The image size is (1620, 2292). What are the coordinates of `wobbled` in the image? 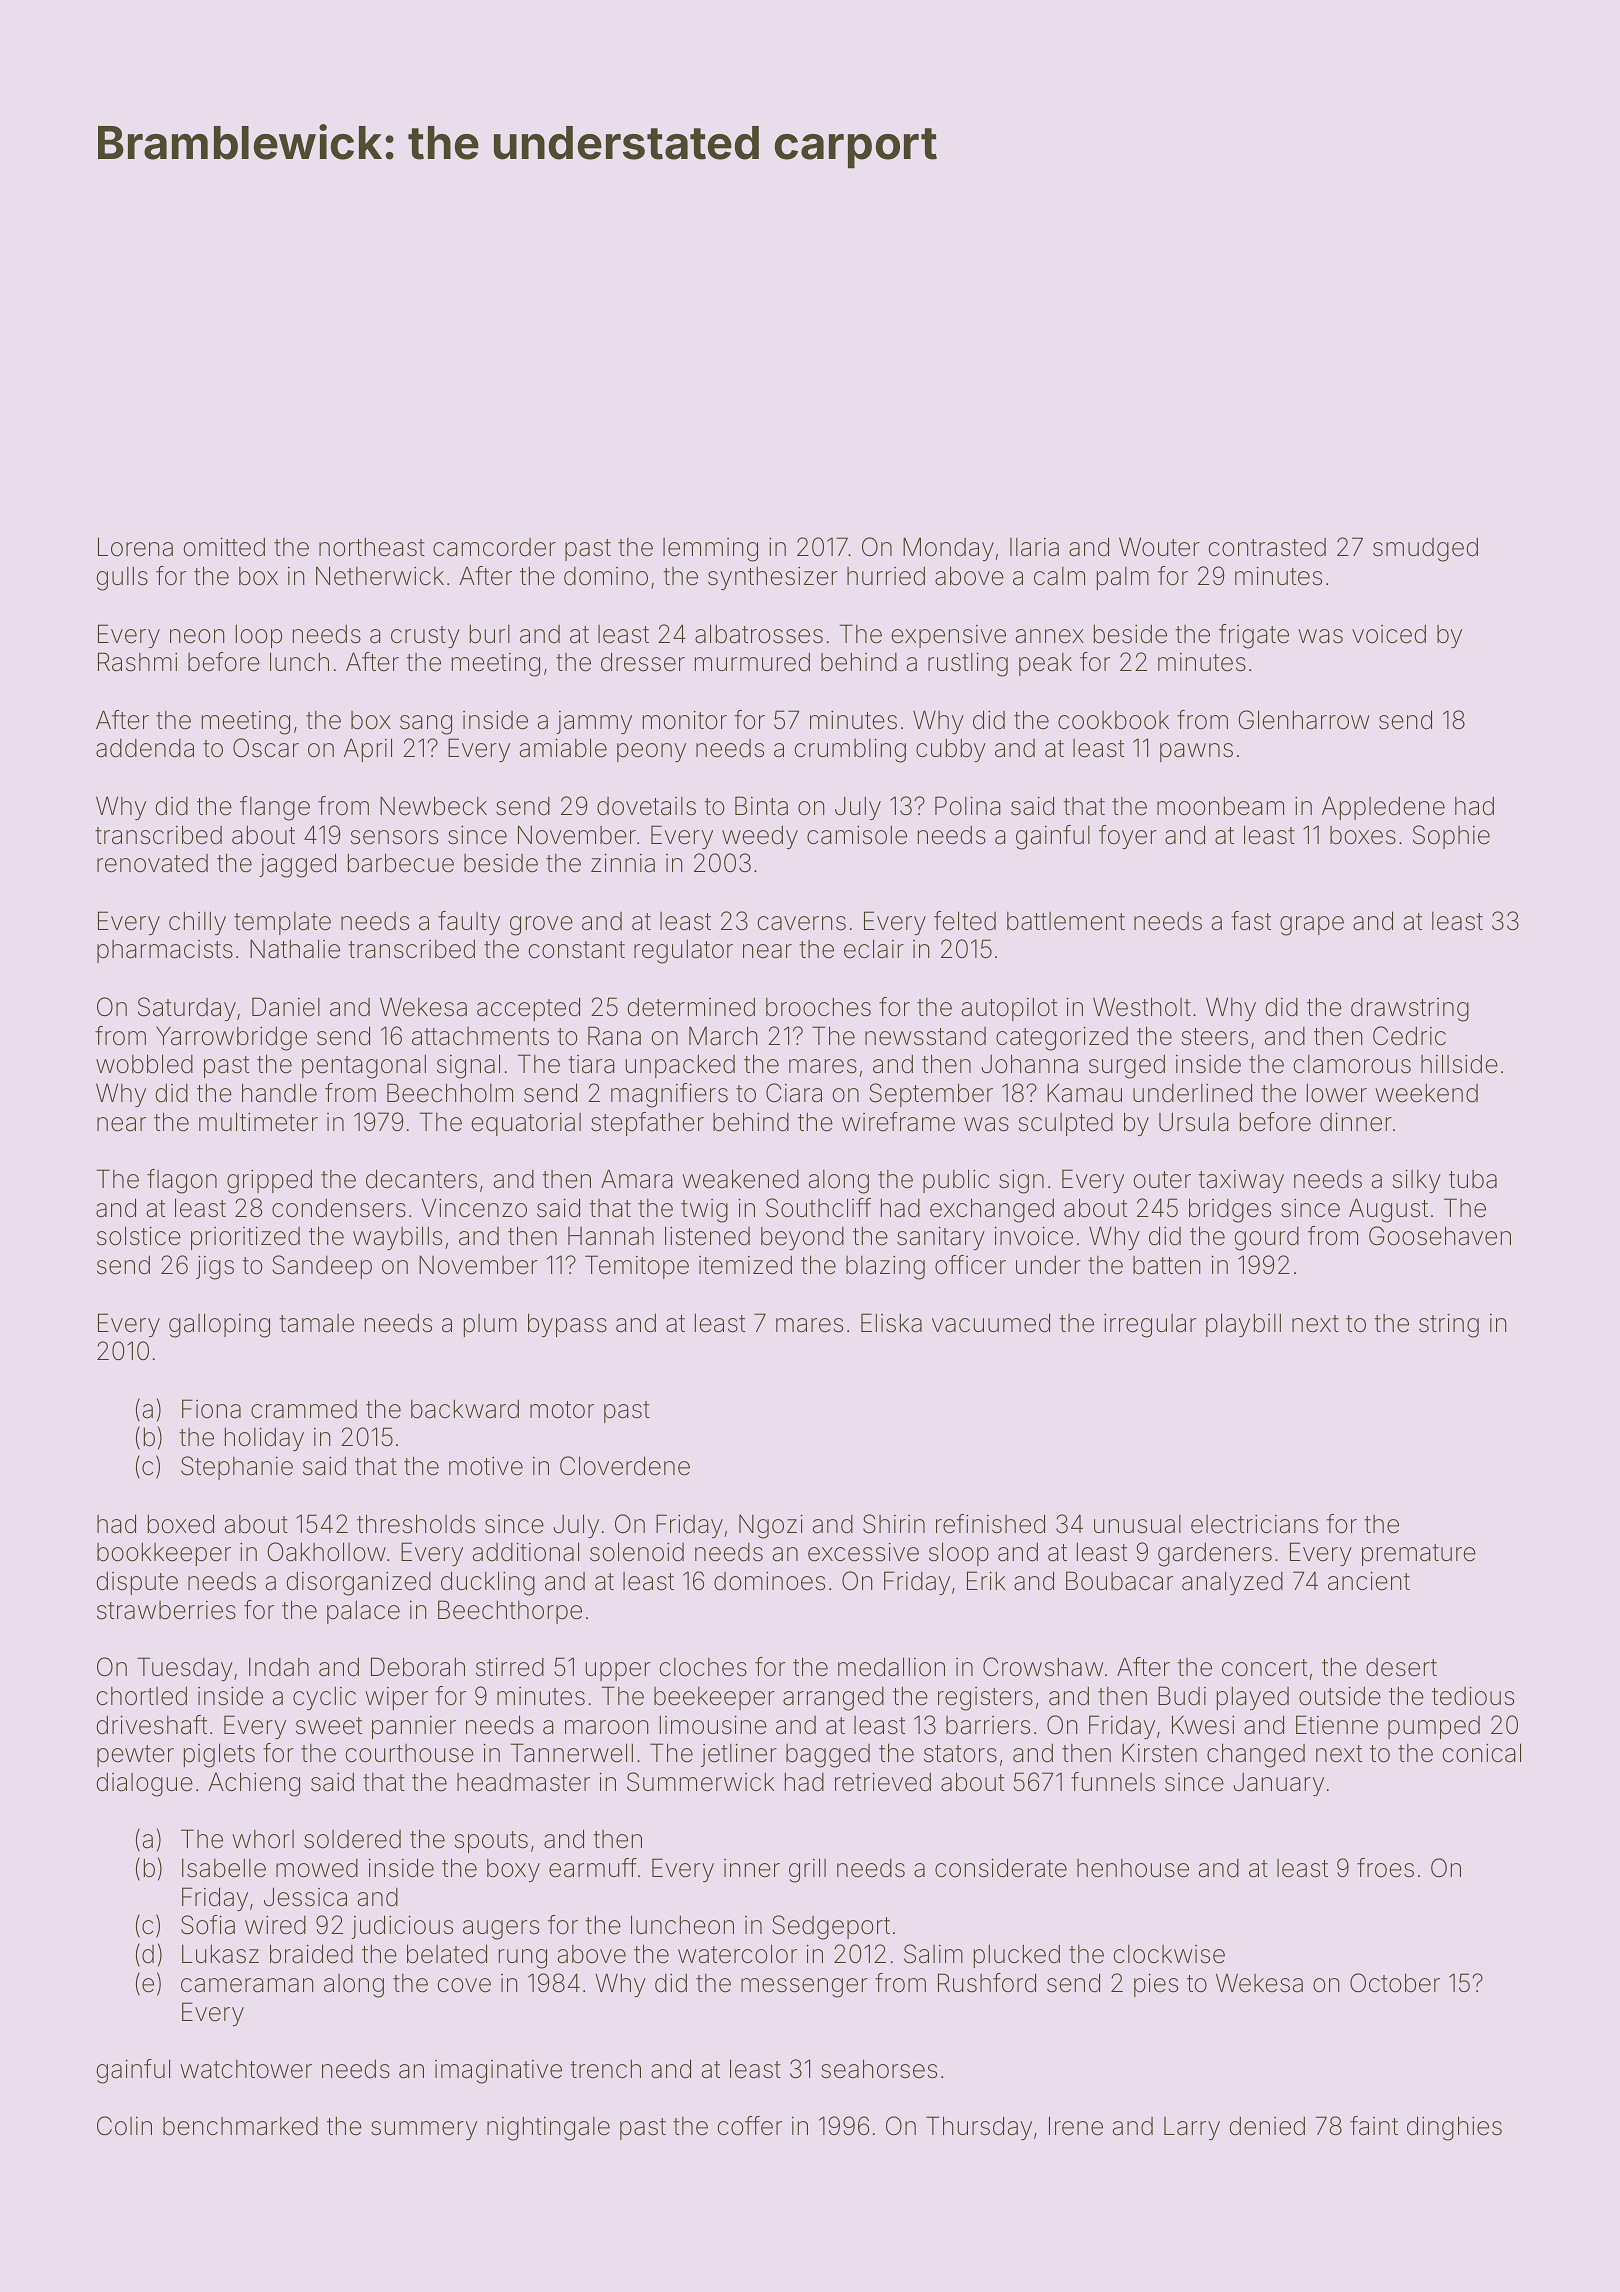 It's located at (144, 1064).
